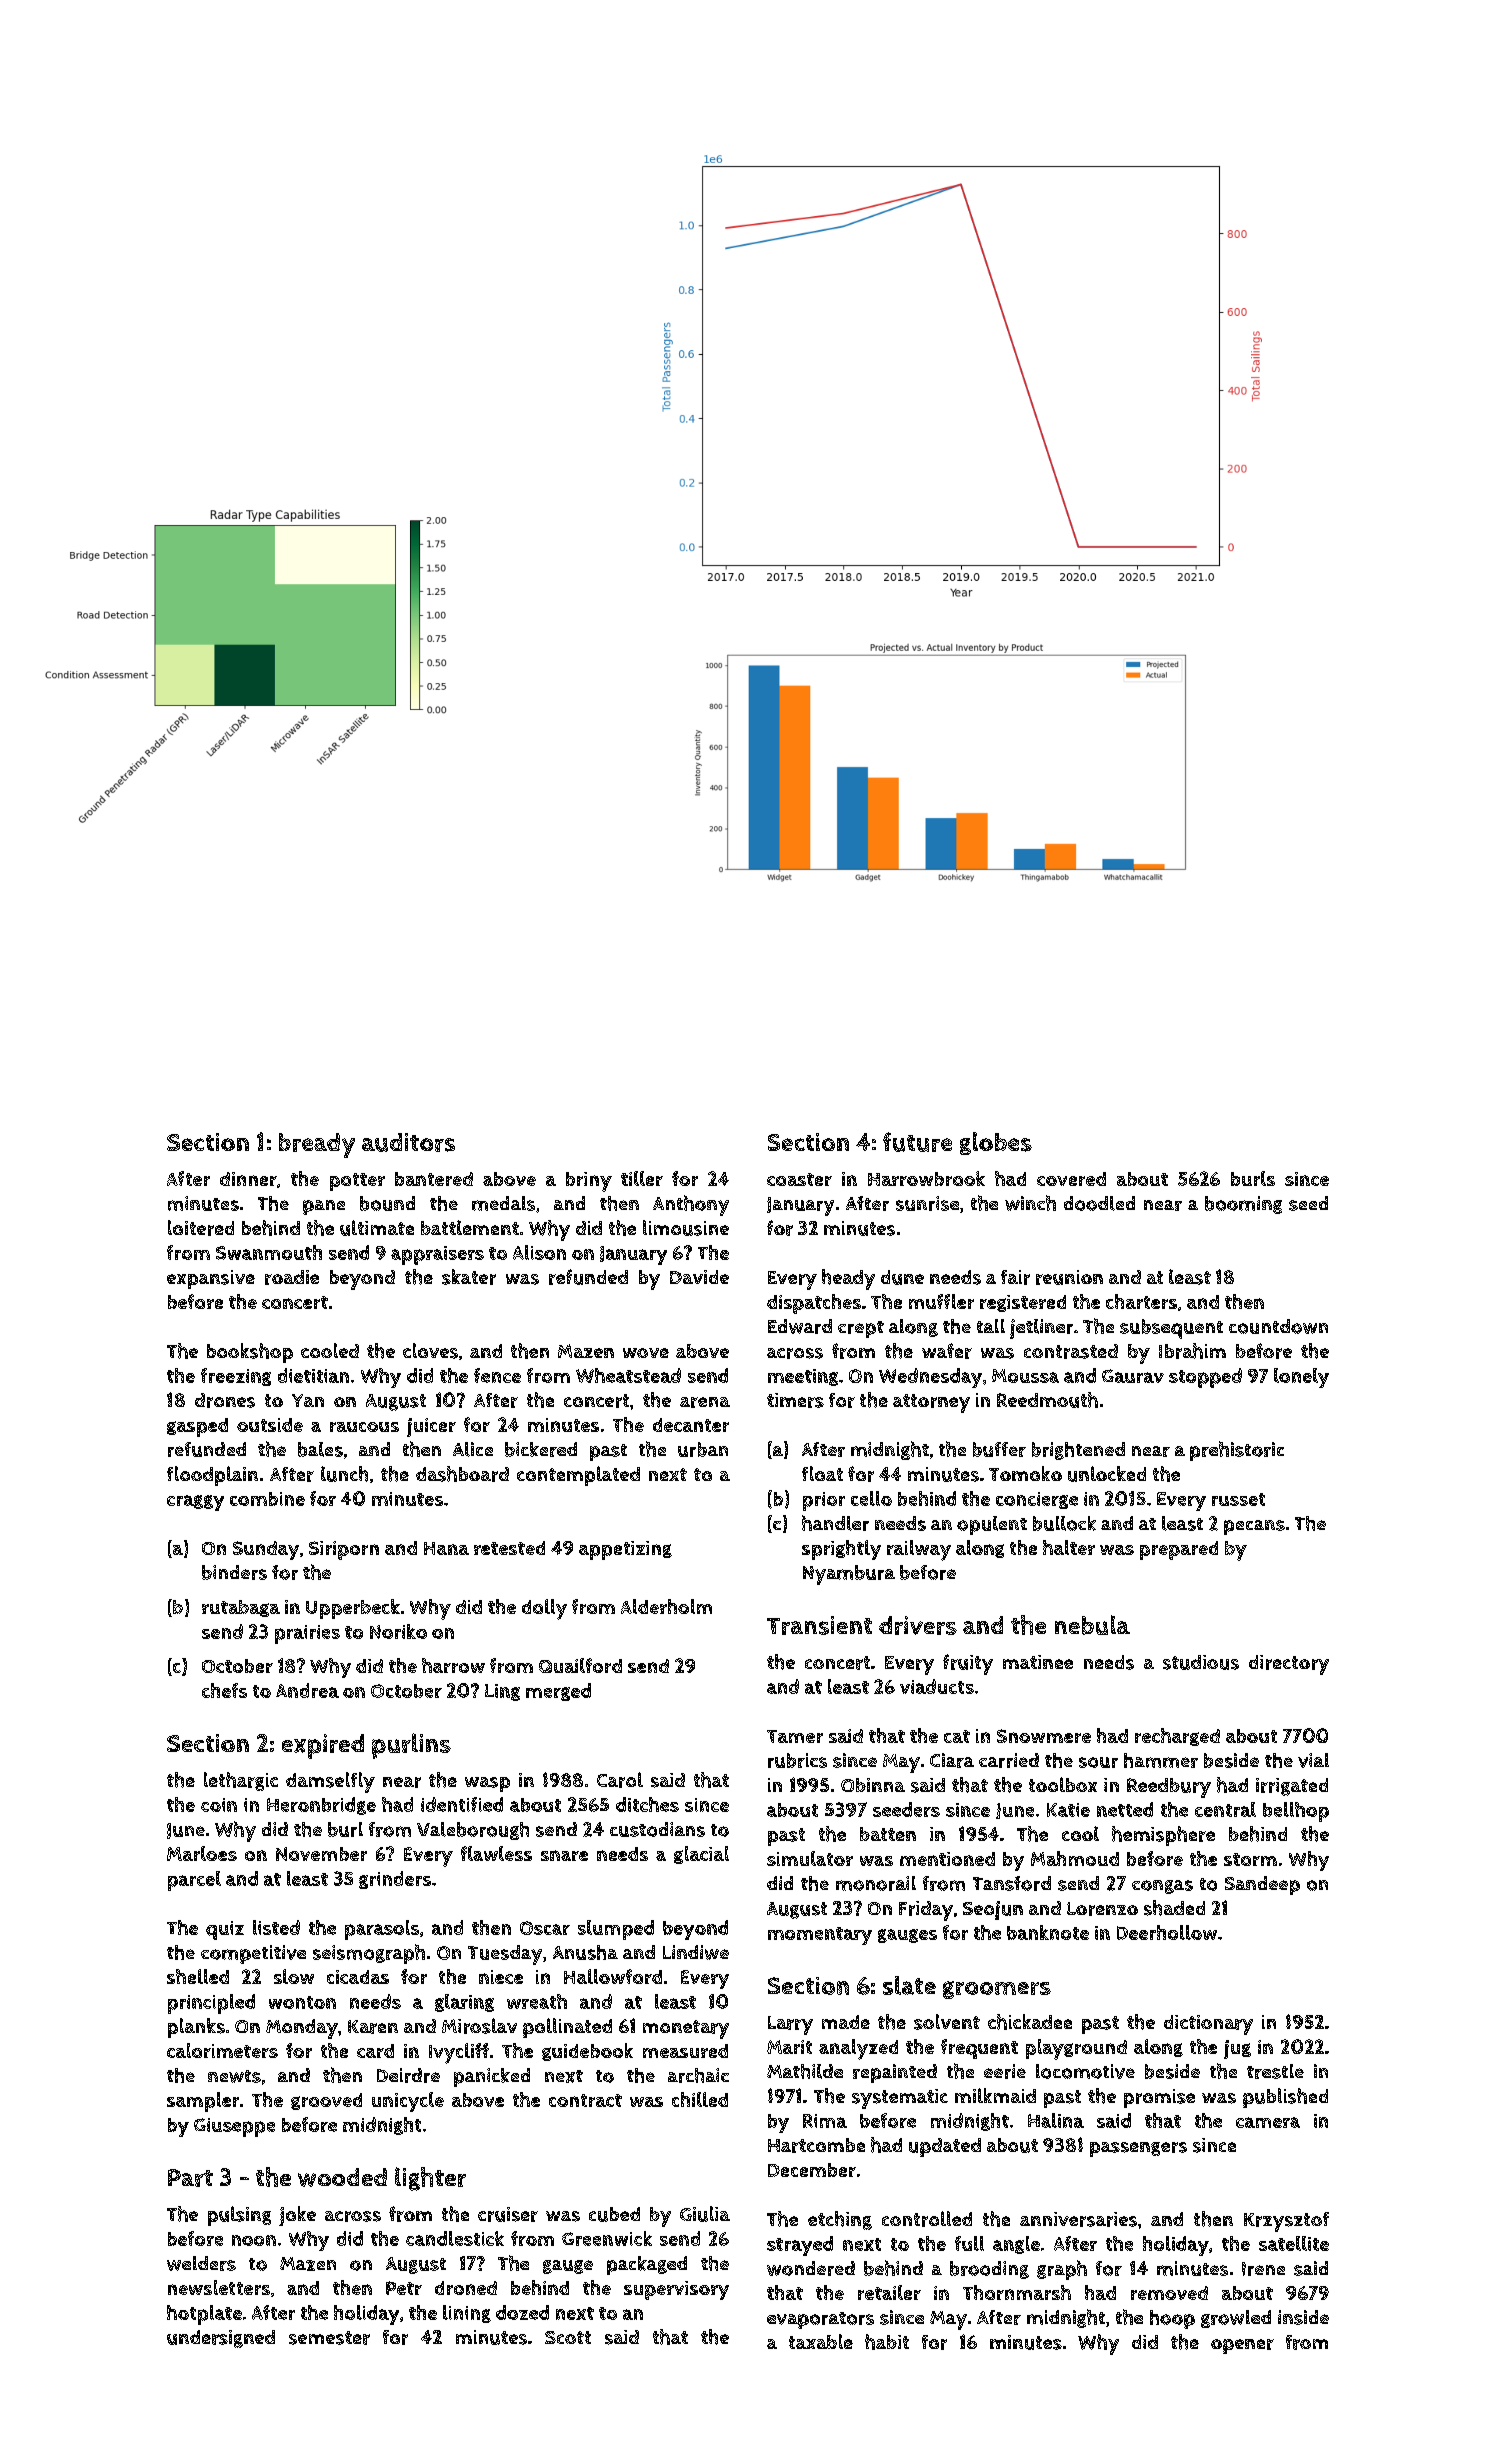  I want to click on glaring, so click(464, 2003).
